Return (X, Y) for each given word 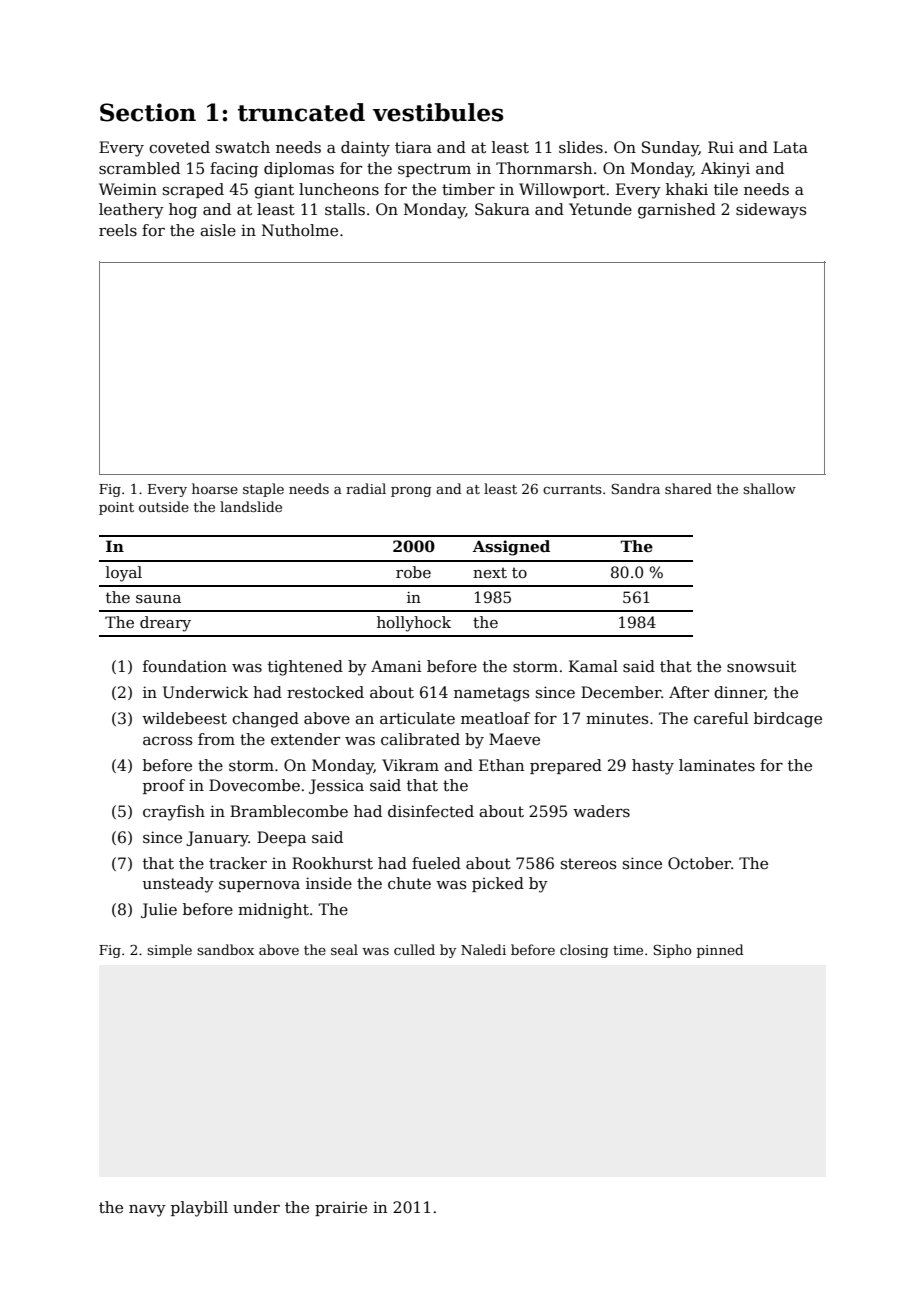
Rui (721, 147)
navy (147, 1211)
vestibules (438, 112)
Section (148, 112)
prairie (341, 1208)
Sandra (635, 488)
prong (411, 491)
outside (164, 506)
